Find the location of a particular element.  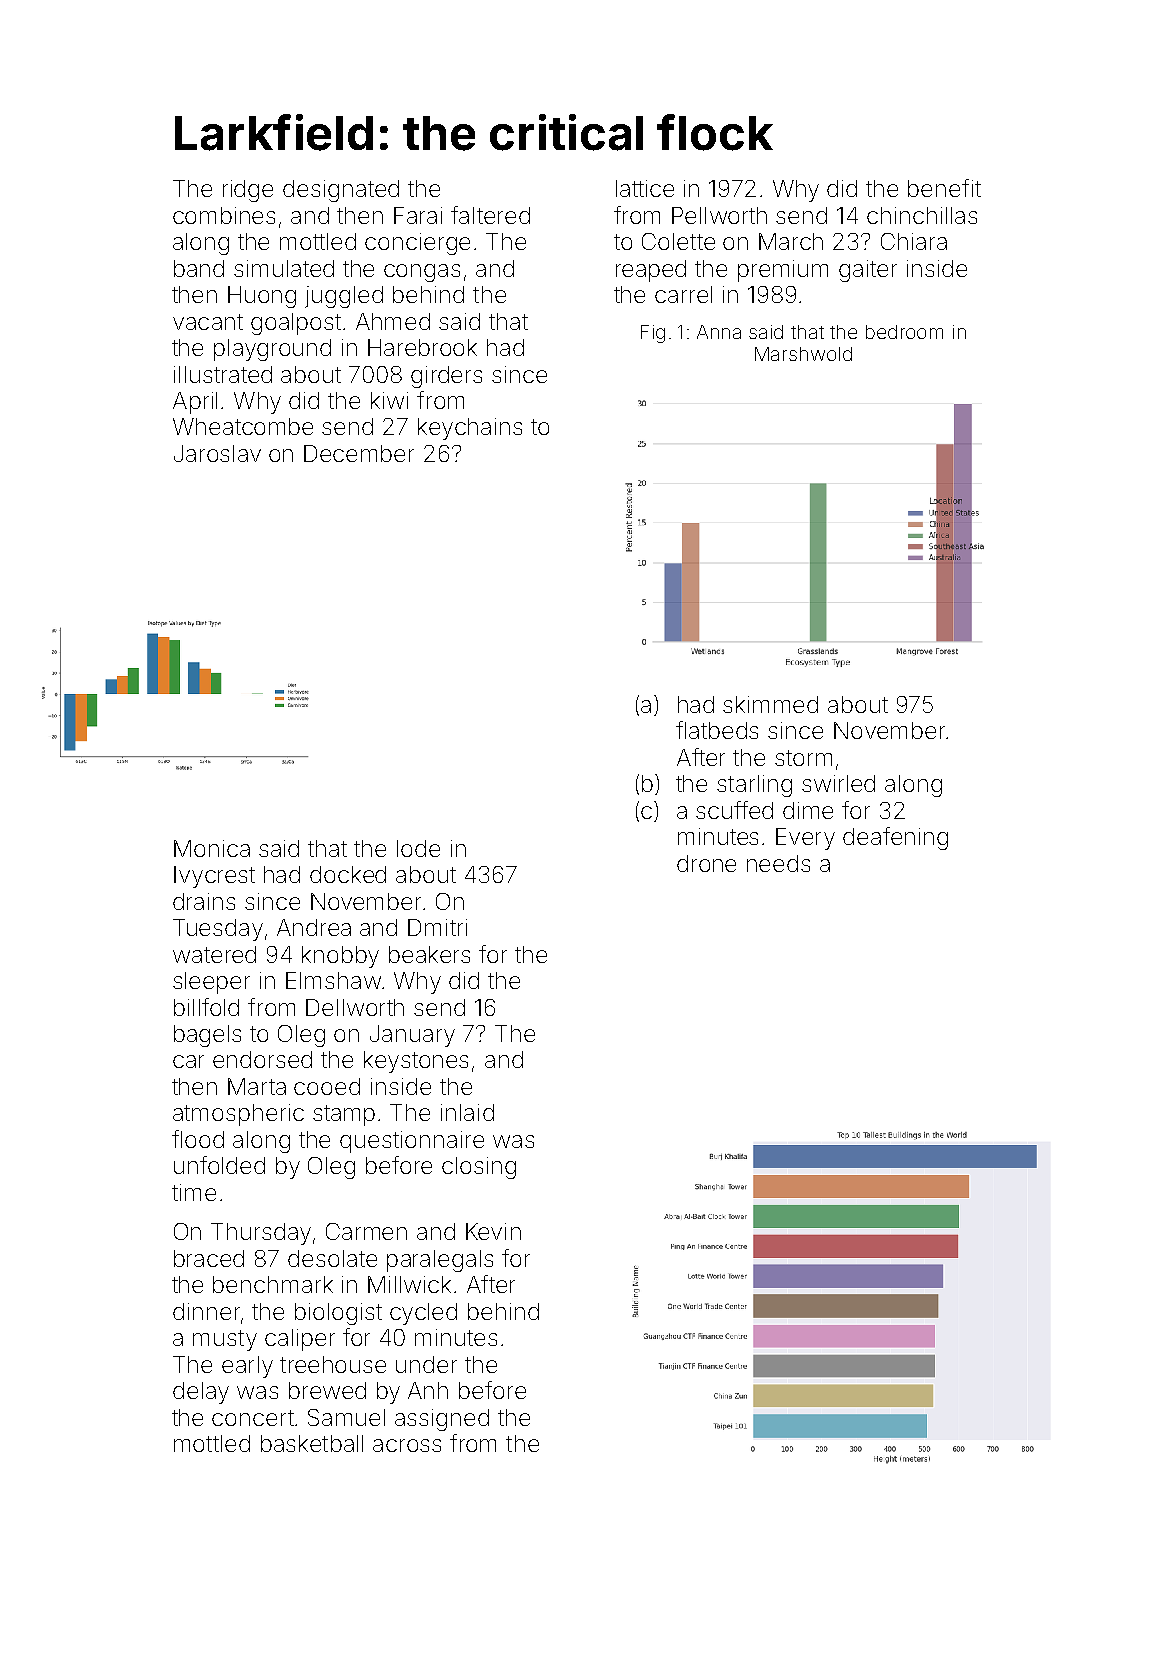

keychains is located at coordinates (470, 429).
